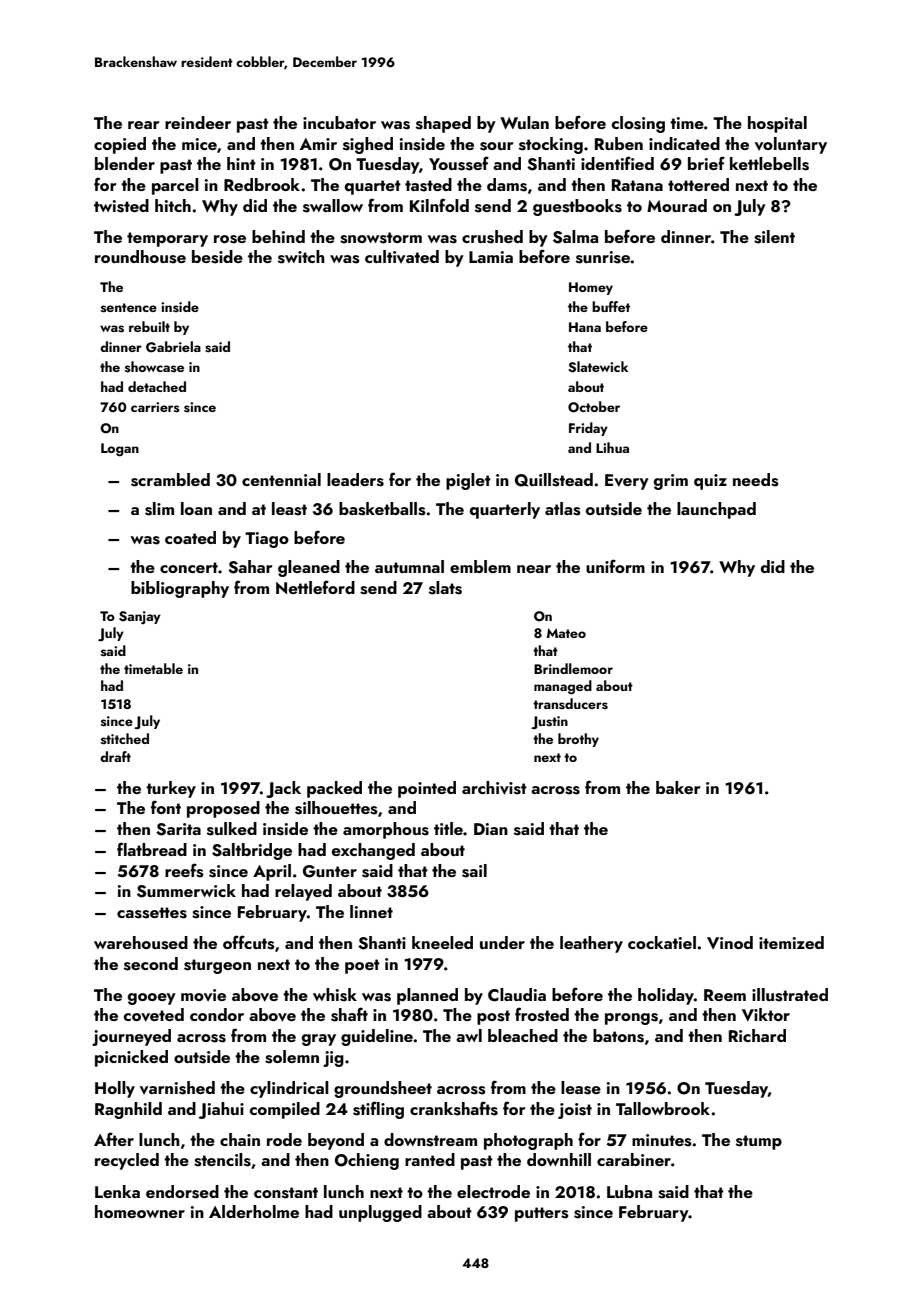 The width and height of the image is (924, 1308). Describe the element at coordinates (152, 913) in the image. I see `cassettes` at that location.
